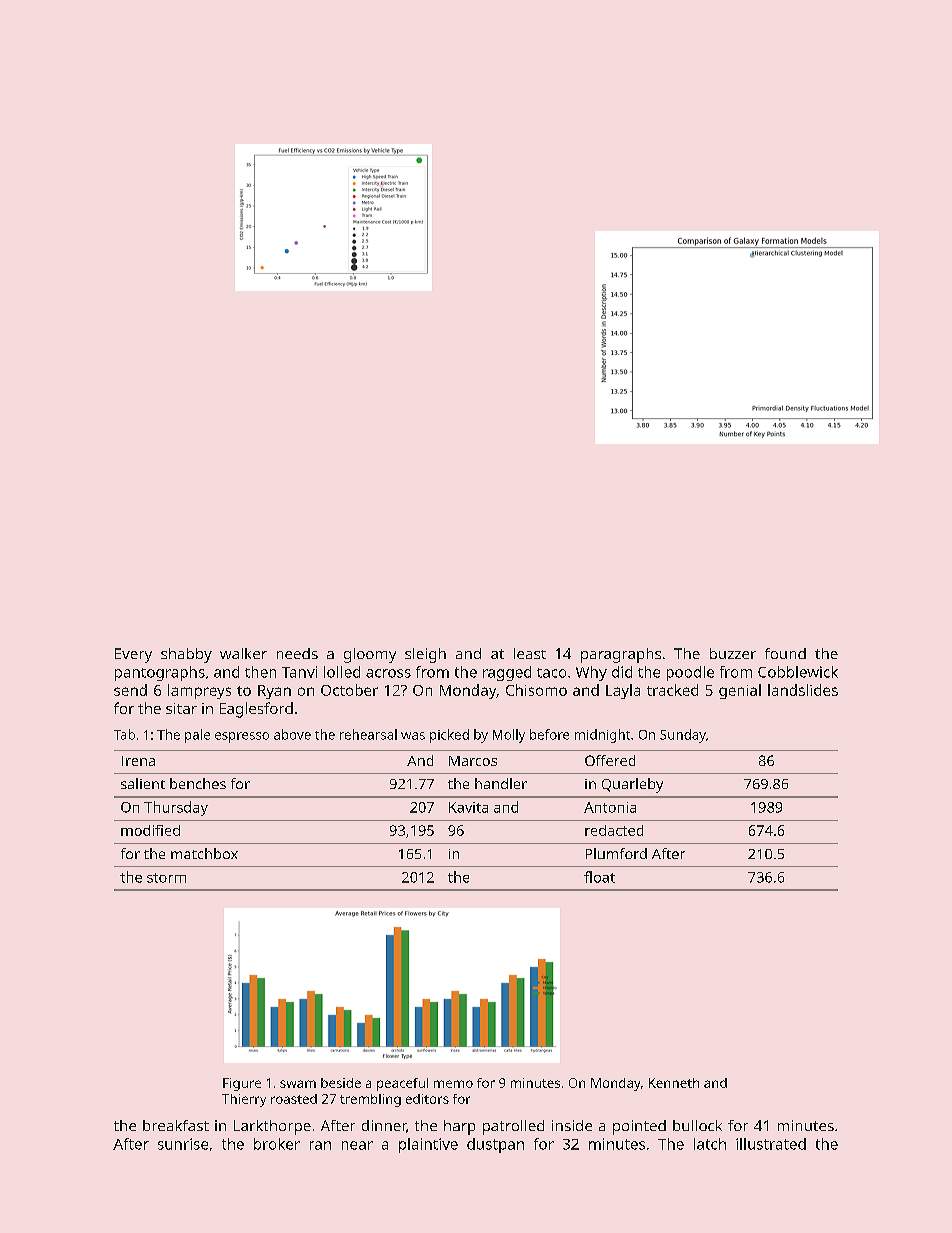  I want to click on illustrated, so click(771, 1144).
